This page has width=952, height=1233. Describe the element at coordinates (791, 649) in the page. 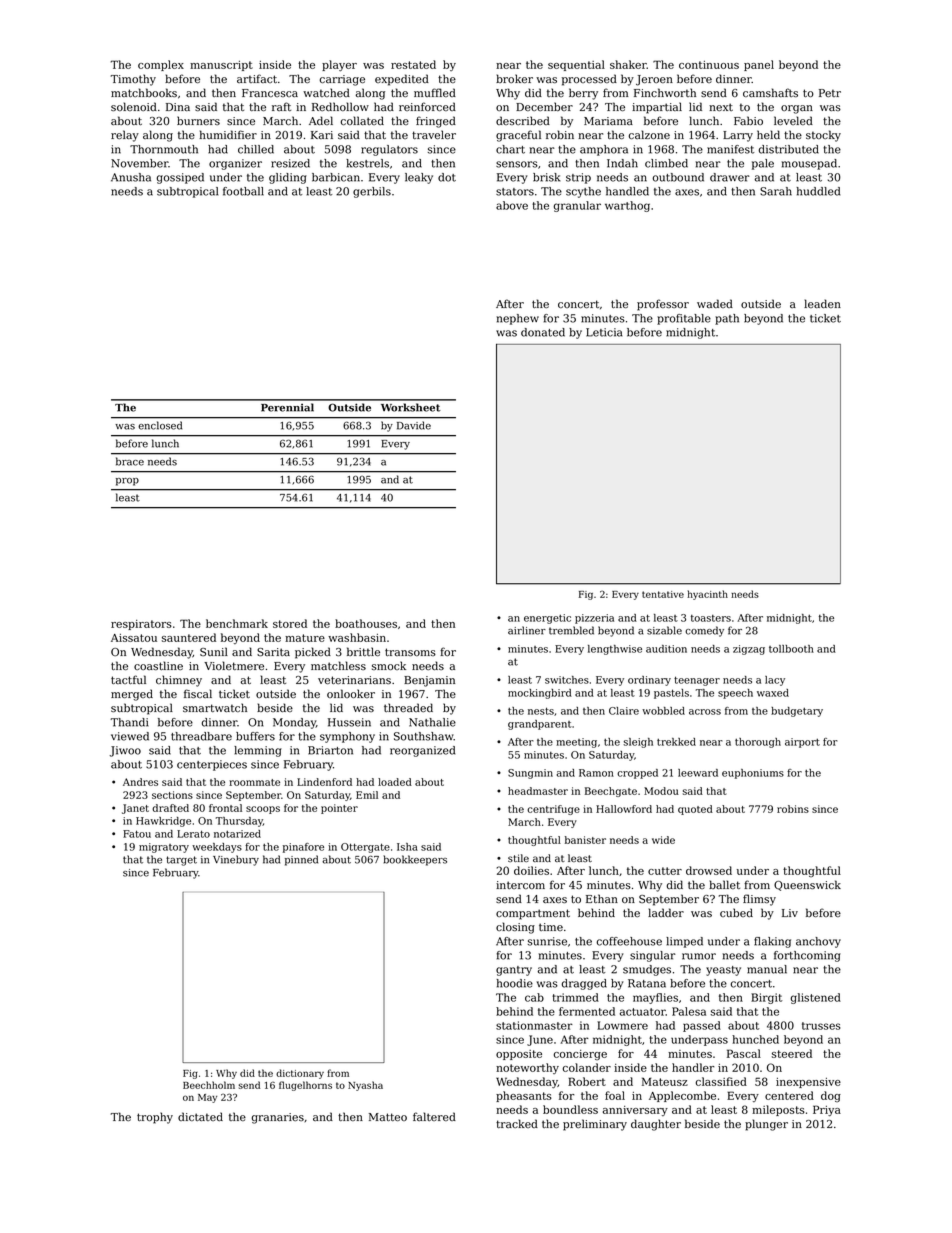

I see `tollbooth` at that location.
